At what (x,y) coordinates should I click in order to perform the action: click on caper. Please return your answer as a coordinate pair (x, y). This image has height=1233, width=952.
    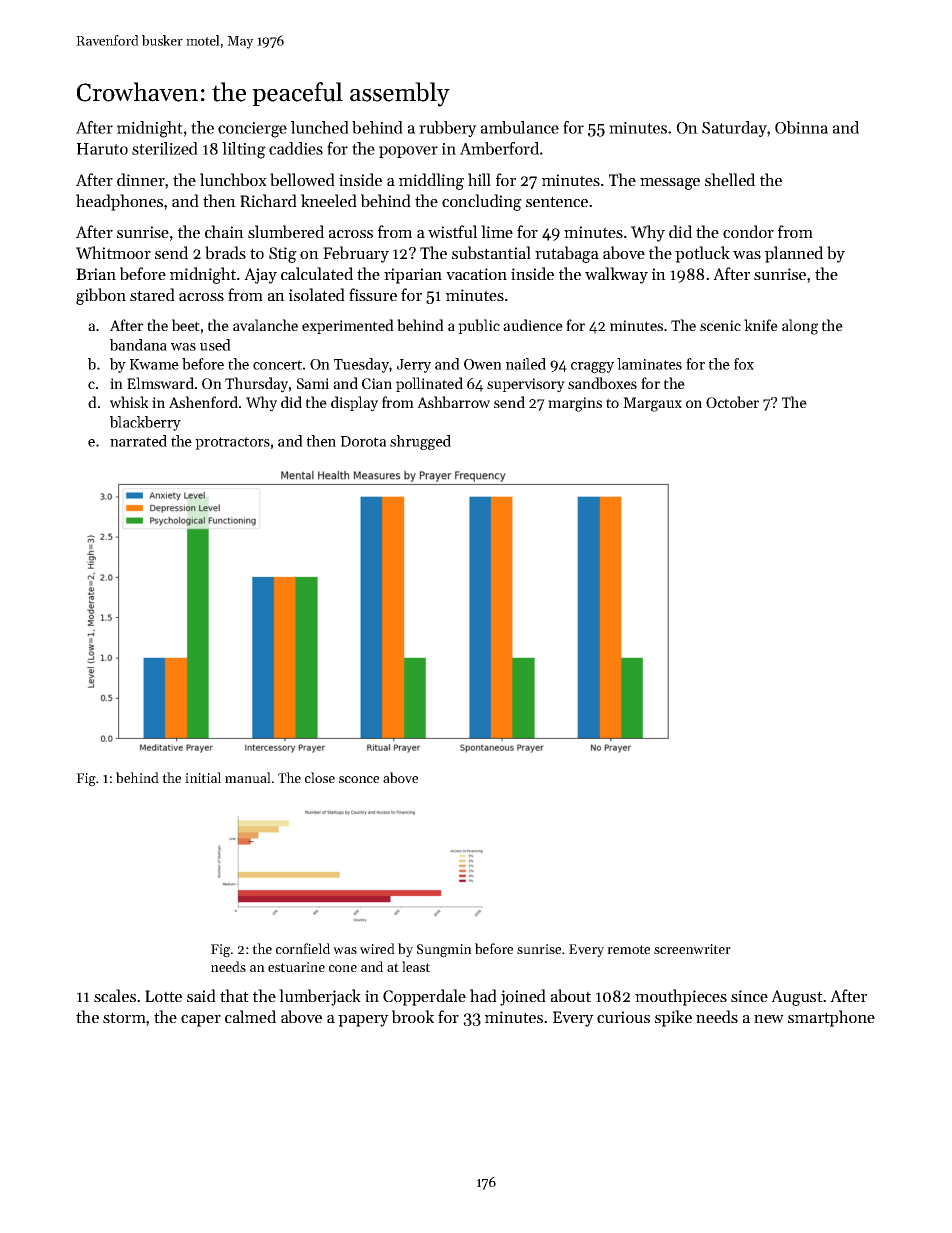
    Looking at the image, I should click on (201, 1021).
